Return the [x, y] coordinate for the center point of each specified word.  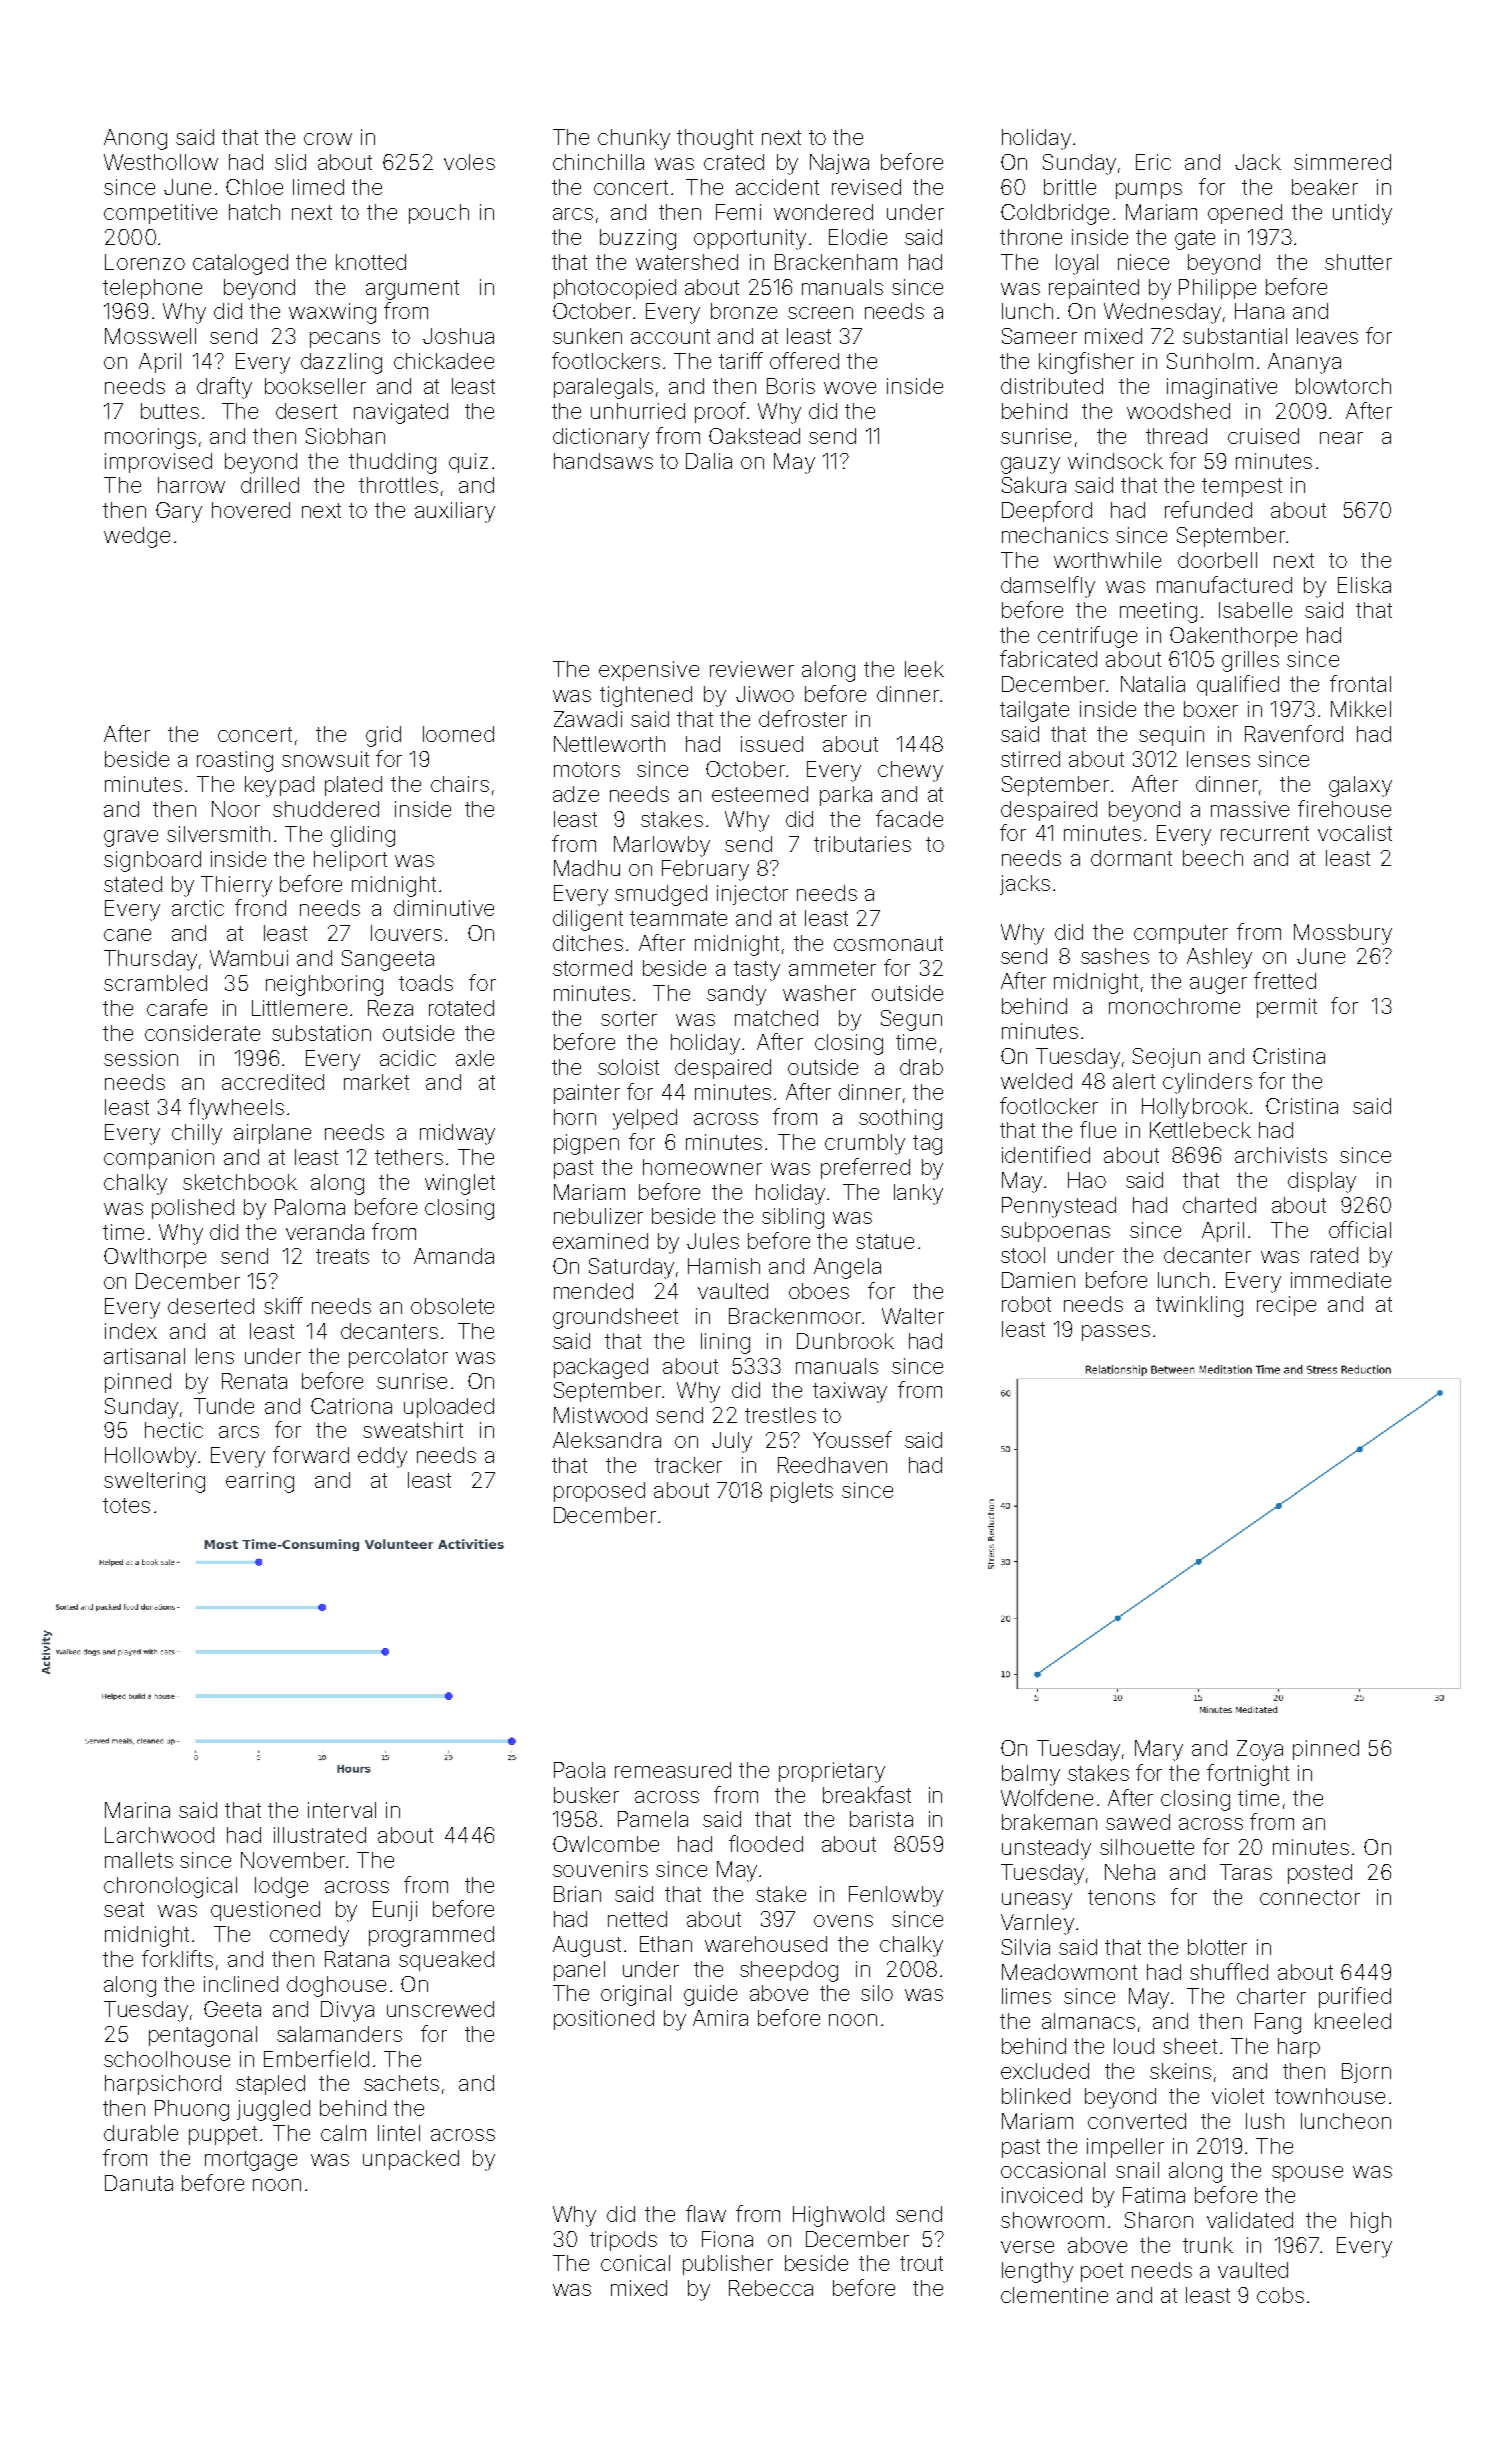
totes [126, 1505]
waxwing [332, 313]
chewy [910, 771]
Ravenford [1294, 733]
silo [877, 1993]
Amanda [454, 1256]
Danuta [139, 2183]
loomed [458, 734]
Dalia [709, 461]
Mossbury [1343, 934]
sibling [793, 1218]
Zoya [1260, 1750]
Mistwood [600, 1415]
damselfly [1048, 587]
